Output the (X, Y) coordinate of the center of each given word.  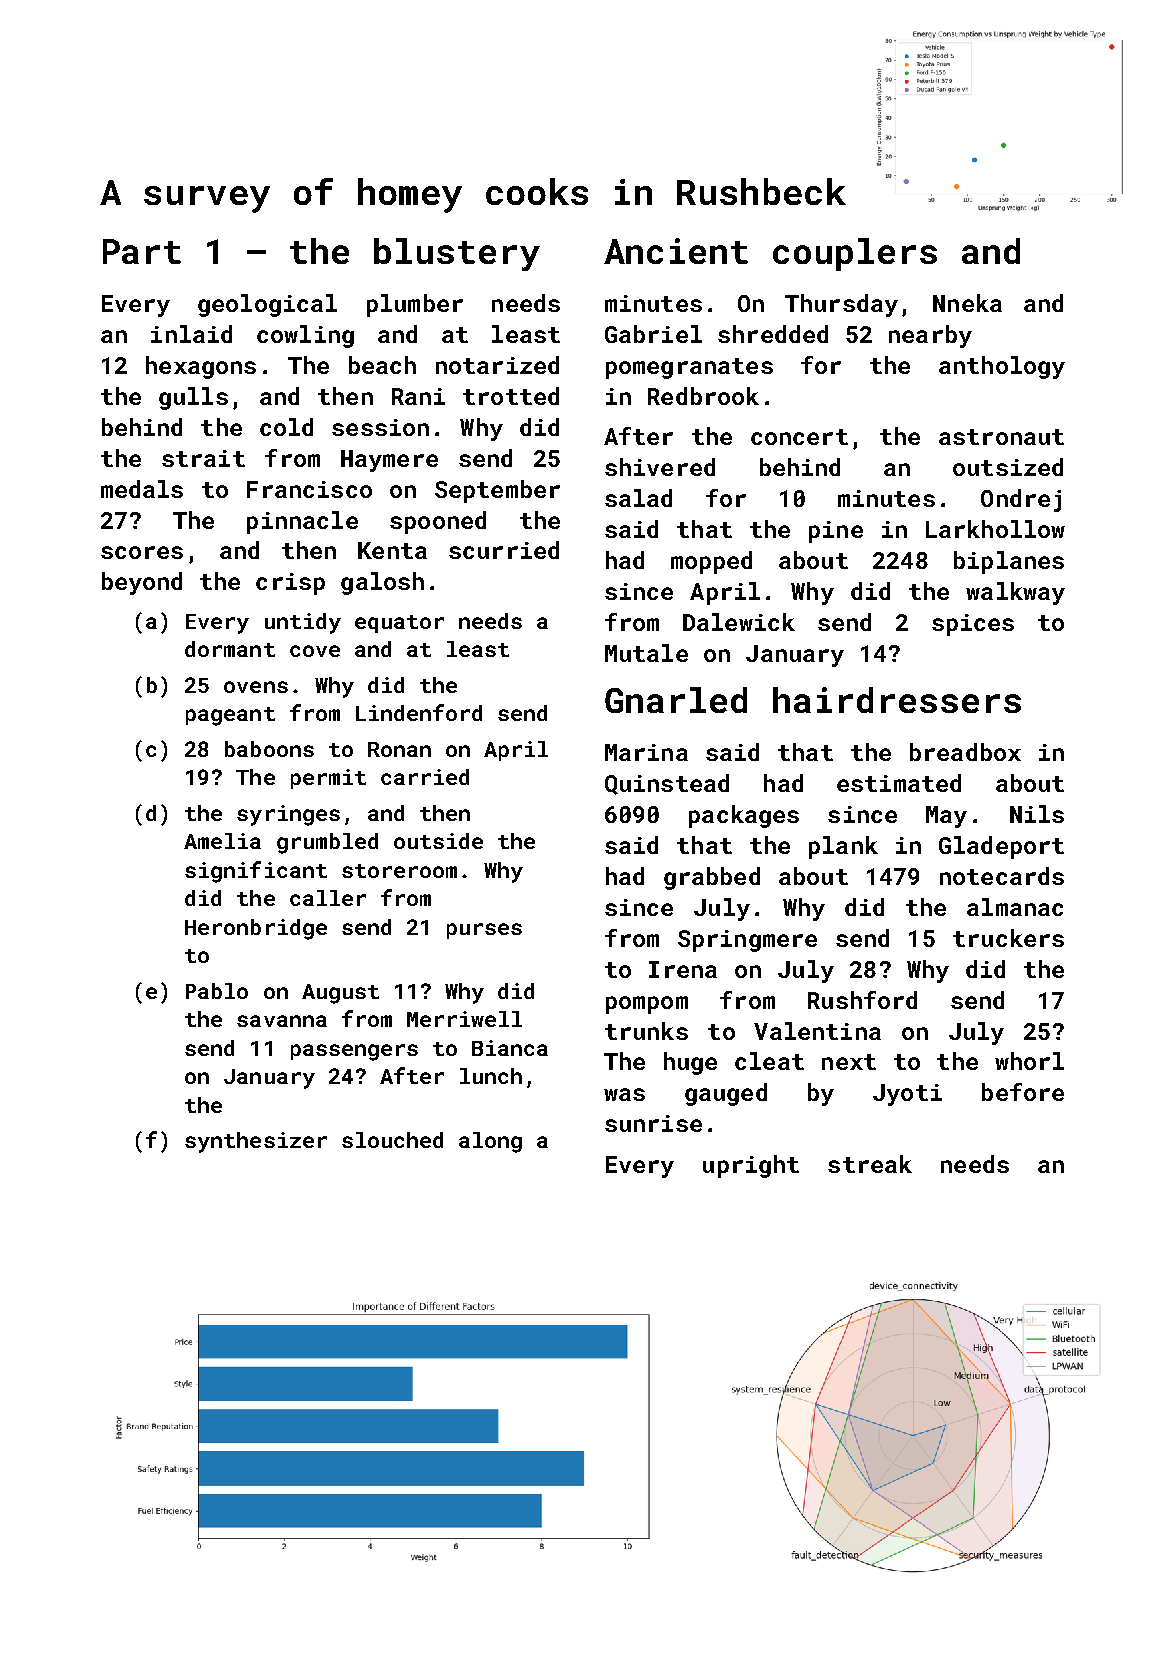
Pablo (217, 991)
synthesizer (256, 1142)
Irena (683, 969)
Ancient (676, 251)
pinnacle (302, 522)
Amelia (222, 841)
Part (142, 251)
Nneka (967, 303)
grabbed (712, 878)
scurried (504, 550)
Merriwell (464, 1019)
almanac (1015, 907)
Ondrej (1021, 500)
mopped (711, 562)
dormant (230, 649)
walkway (1015, 593)
